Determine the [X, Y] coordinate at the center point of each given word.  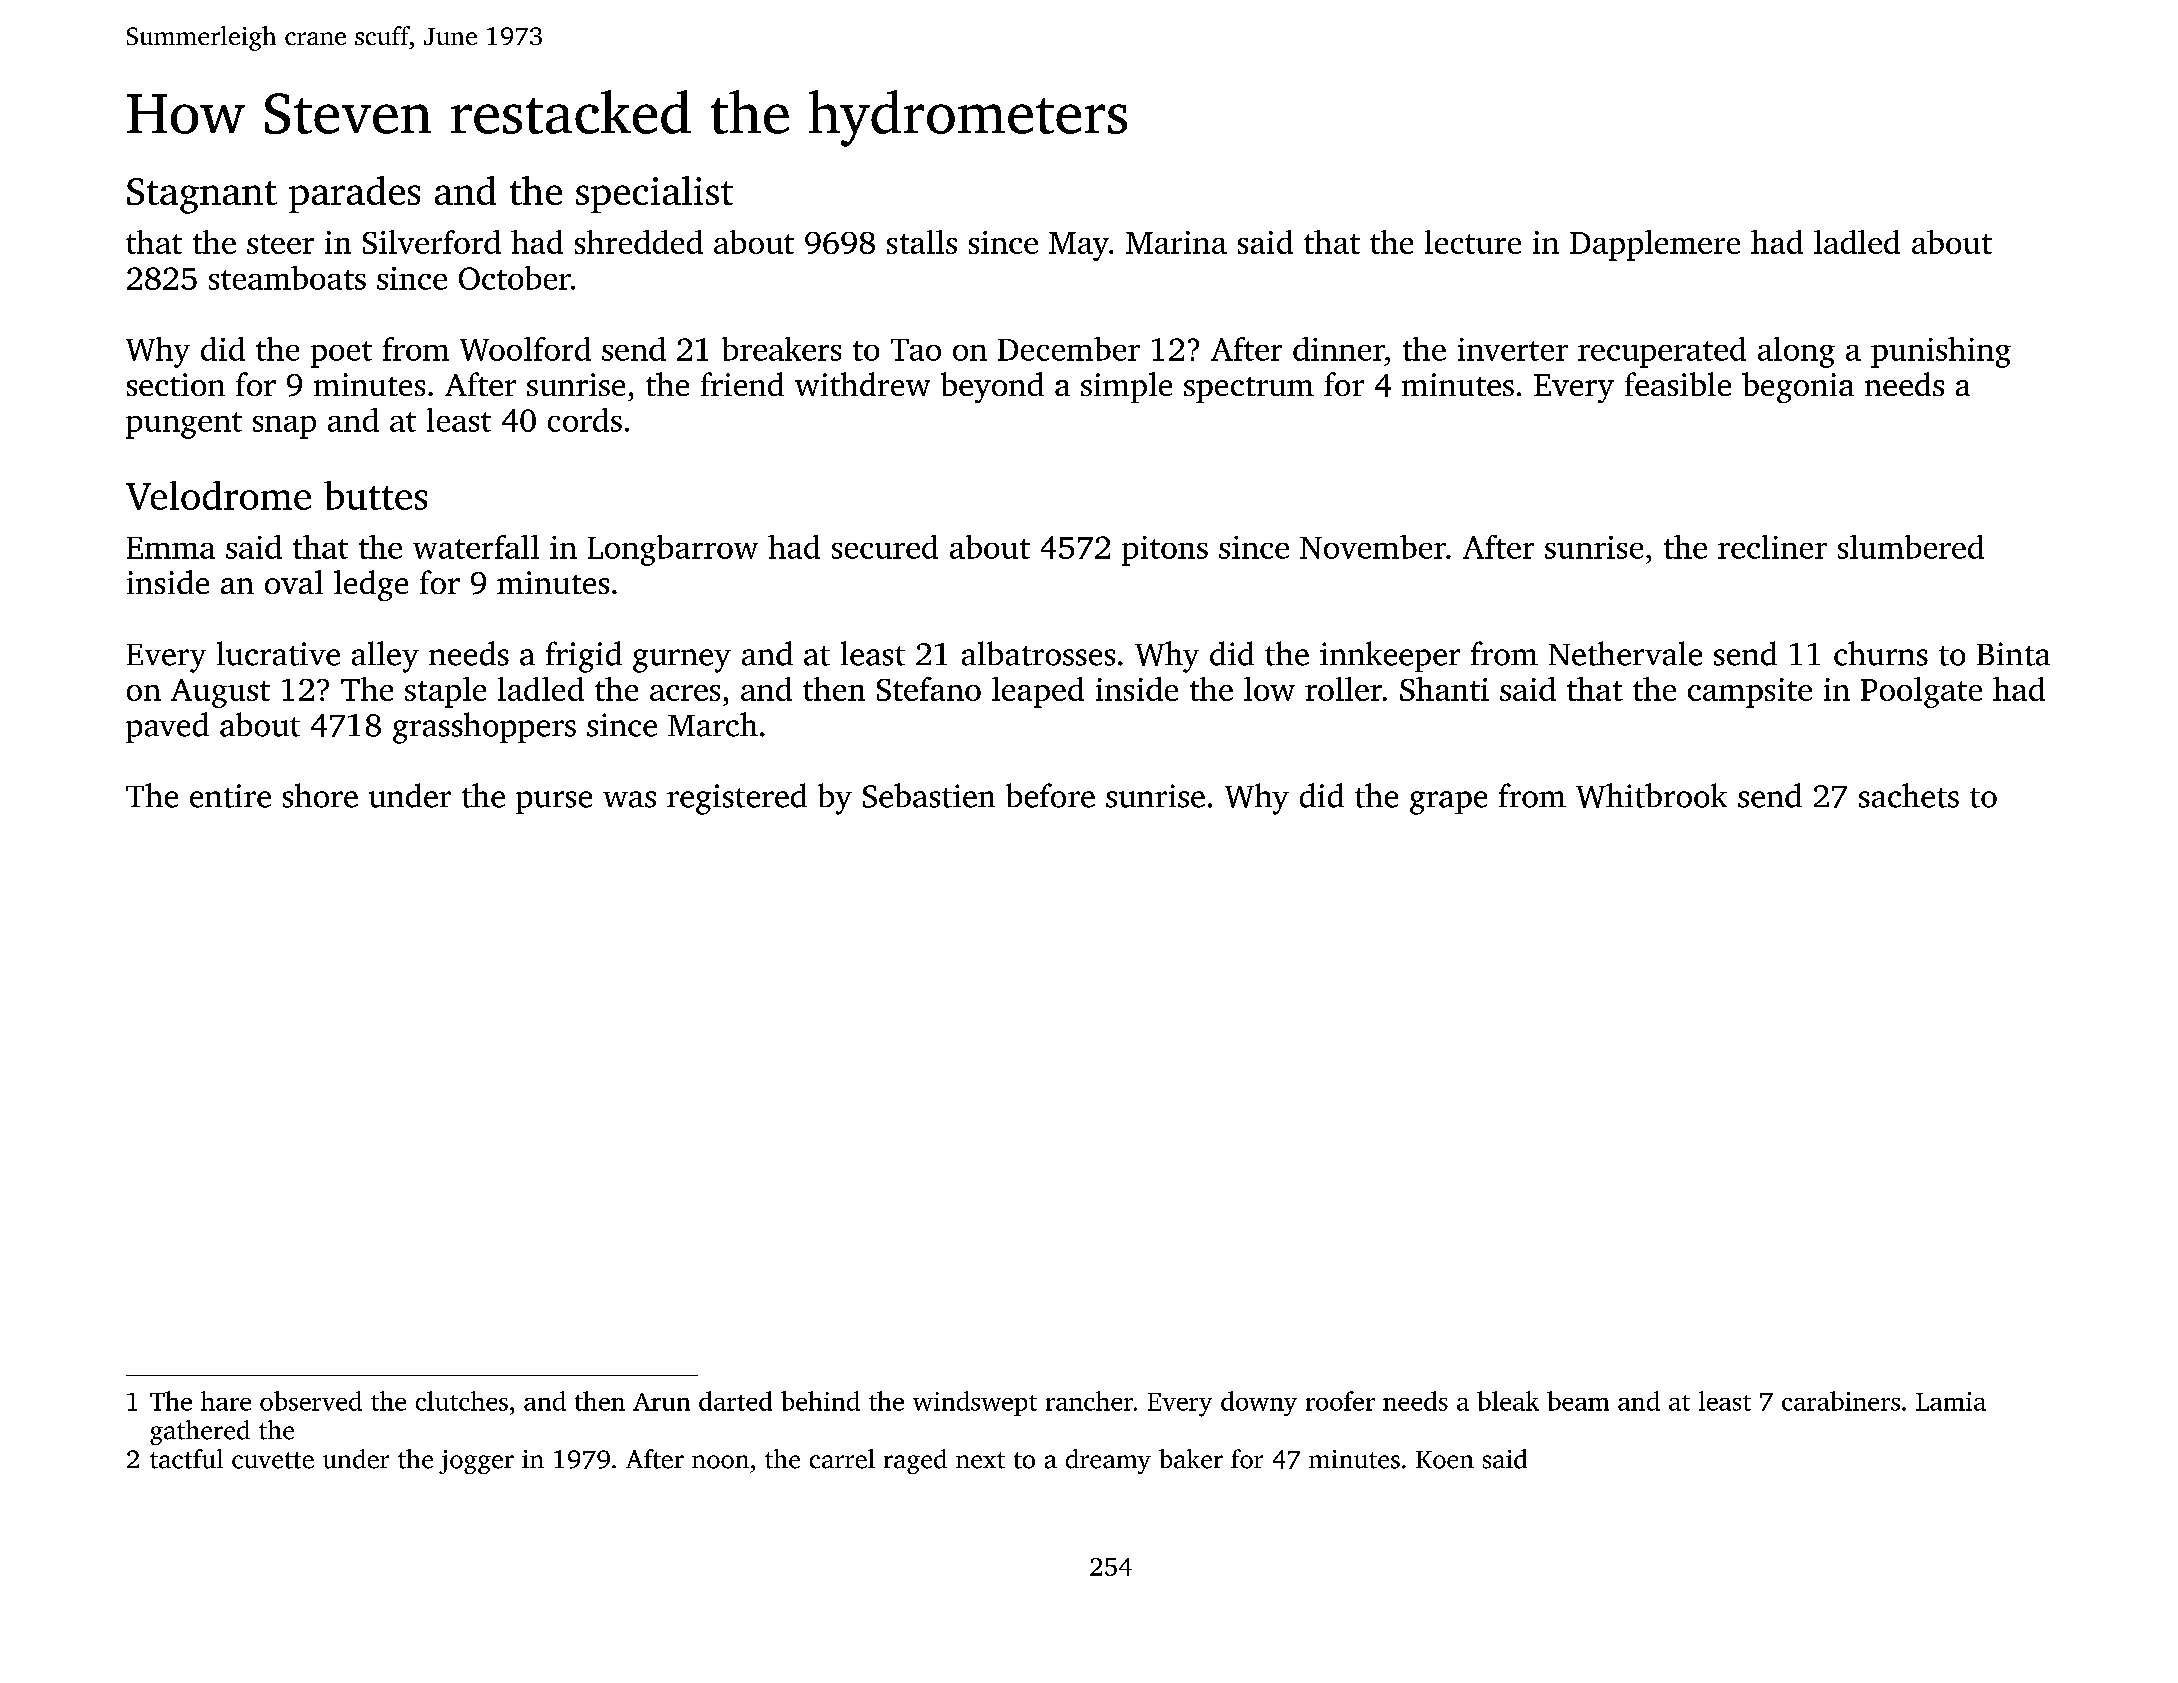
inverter [1513, 349]
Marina [1176, 242]
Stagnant [202, 196]
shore [320, 795]
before [1050, 795]
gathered [200, 1432]
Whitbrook [1651, 795]
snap [284, 427]
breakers [781, 349]
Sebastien [929, 795]
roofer [1340, 1401]
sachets [1909, 795]
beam [1578, 1401]
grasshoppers [484, 728]
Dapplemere [1655, 245]
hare [226, 1401]
